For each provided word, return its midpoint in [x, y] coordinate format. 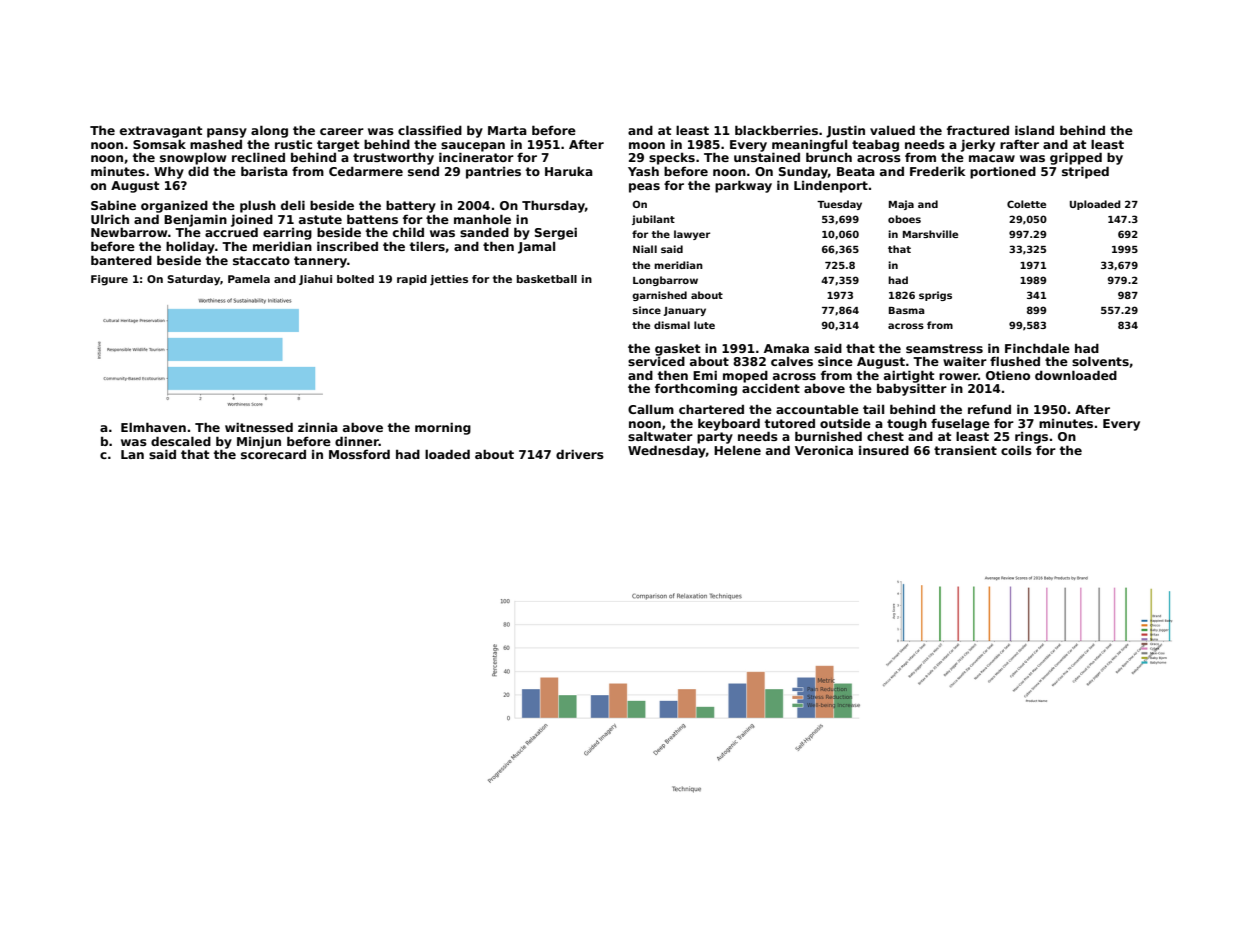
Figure [109, 280]
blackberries [776, 130]
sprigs [935, 296]
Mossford [359, 454]
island [1034, 130]
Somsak [159, 144]
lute [704, 325]
